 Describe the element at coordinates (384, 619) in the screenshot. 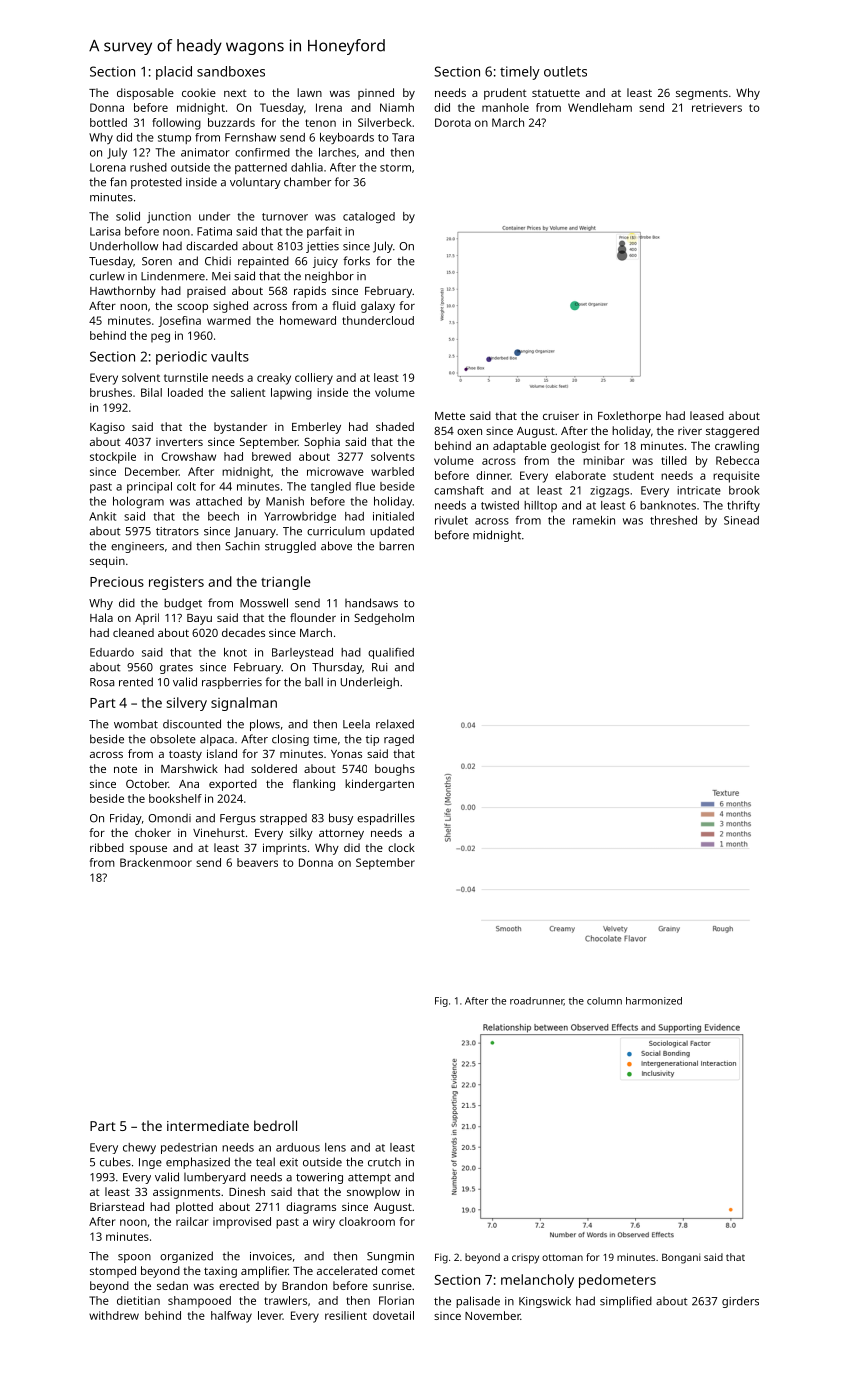

I see `Sedgeholm` at that location.
